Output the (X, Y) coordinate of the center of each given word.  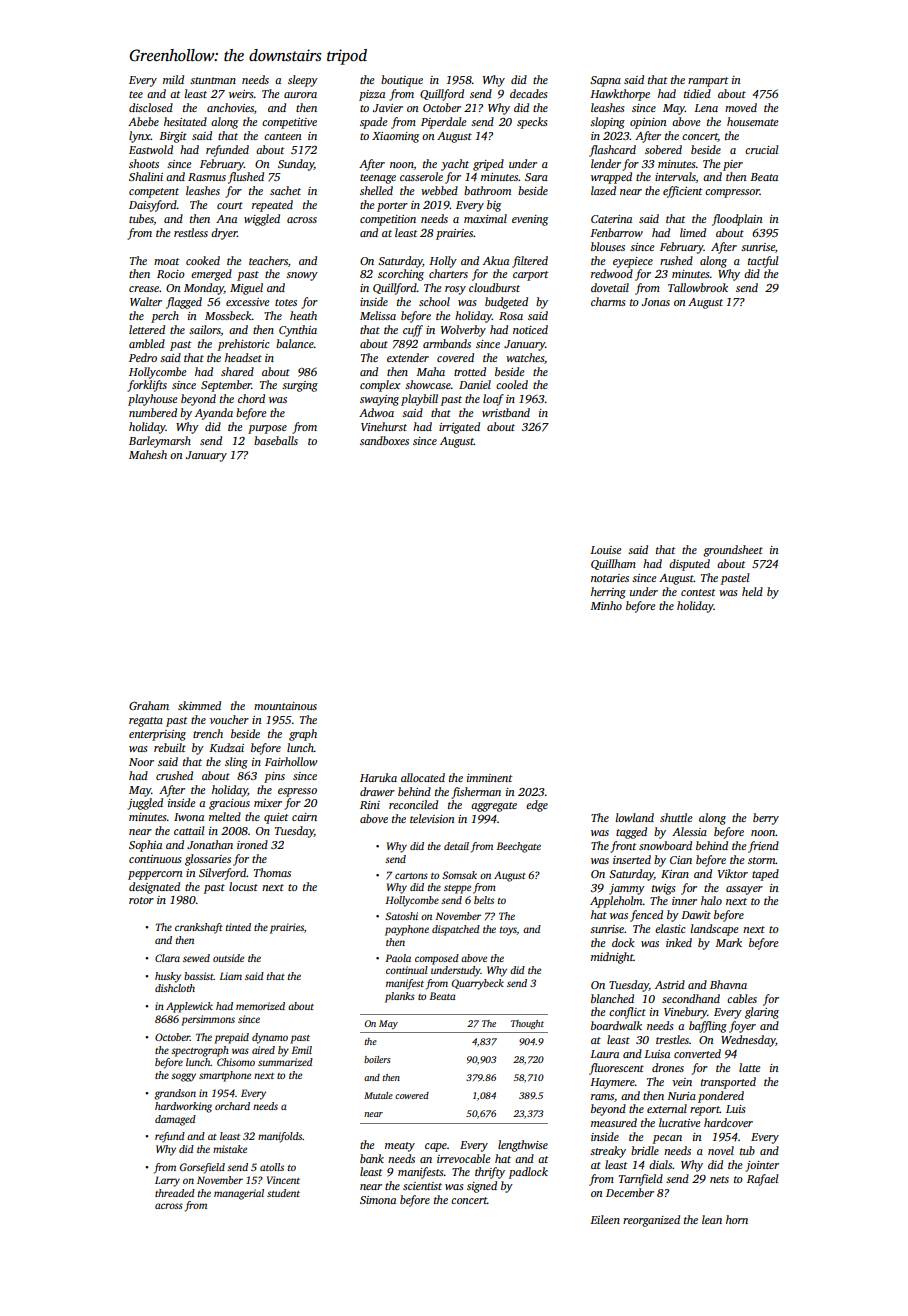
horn (737, 1219)
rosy (455, 290)
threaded (175, 1193)
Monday (204, 289)
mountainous (285, 706)
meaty (400, 1147)
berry (766, 819)
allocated (423, 777)
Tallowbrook (698, 287)
